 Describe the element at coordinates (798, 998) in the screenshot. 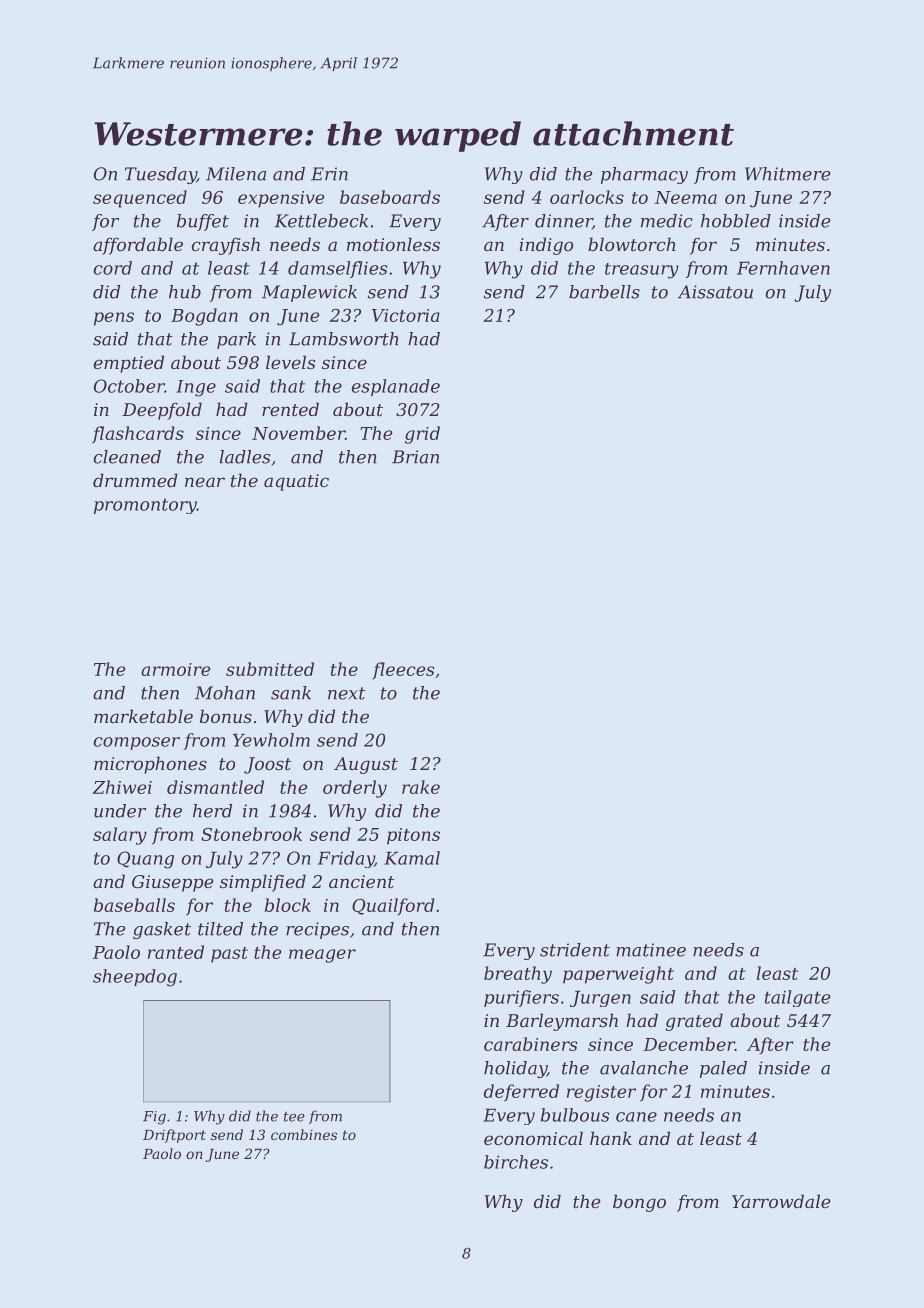

I see `tailgate` at that location.
